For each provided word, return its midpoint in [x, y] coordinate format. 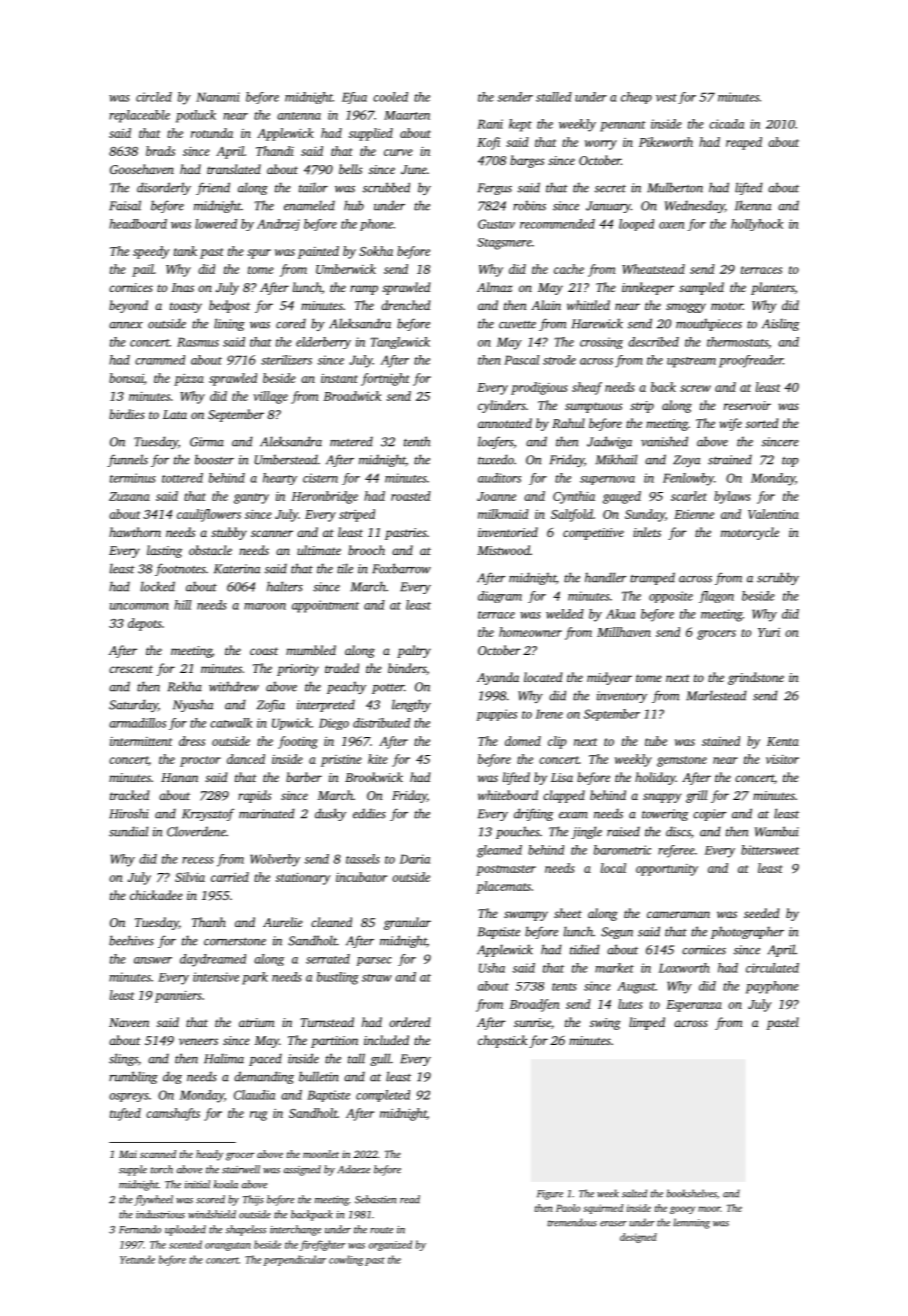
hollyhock [757, 225]
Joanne [496, 496]
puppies [497, 715]
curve [398, 152]
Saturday [133, 705]
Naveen [129, 1022]
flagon [716, 597]
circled [154, 97]
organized [390, 1245]
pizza [189, 380]
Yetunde [137, 1259]
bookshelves [692, 1193]
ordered [409, 1022]
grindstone [756, 678]
